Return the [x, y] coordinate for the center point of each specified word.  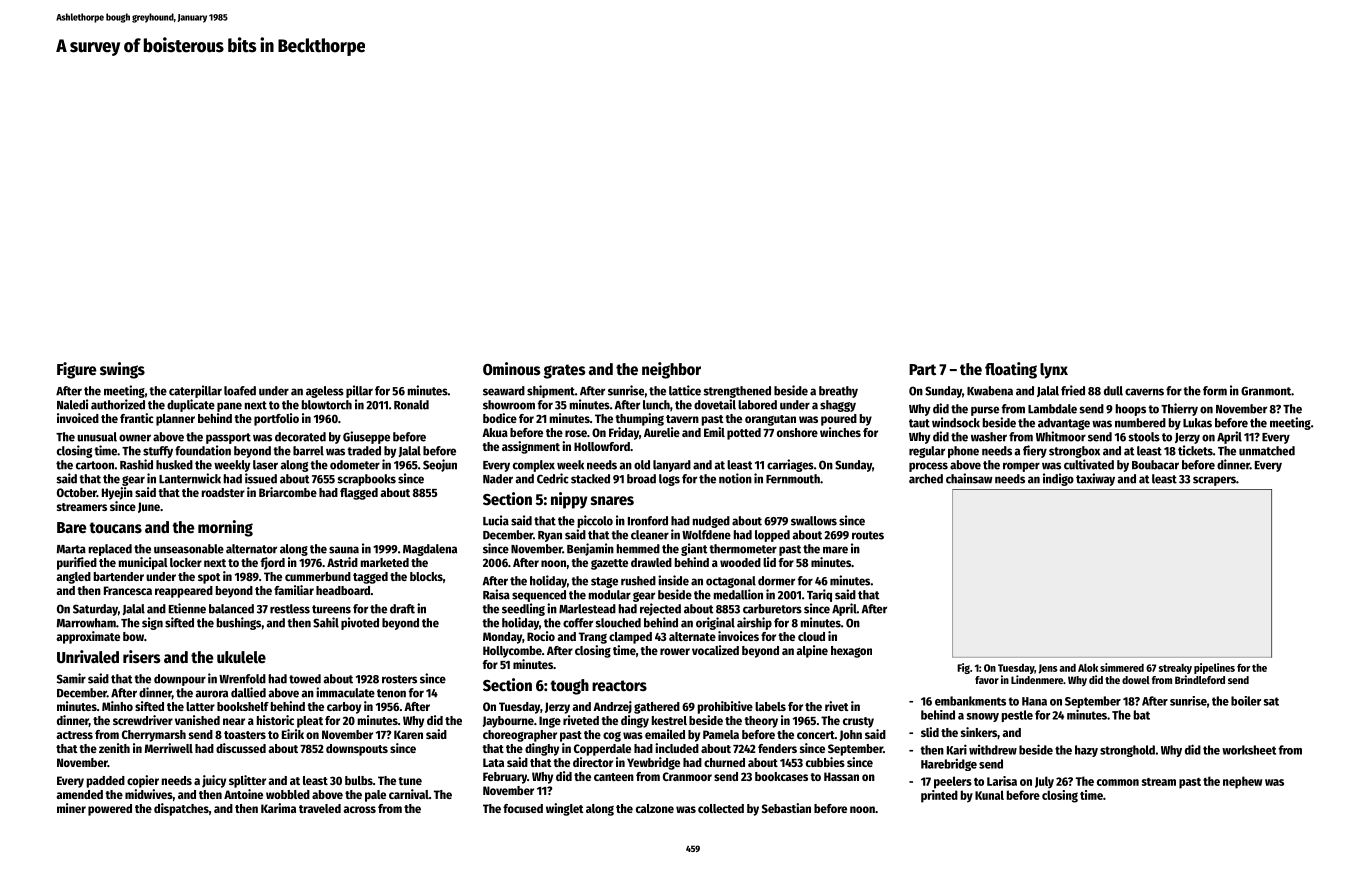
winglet [565, 809]
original [715, 623]
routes [868, 535]
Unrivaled [88, 657]
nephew [1242, 782]
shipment [551, 391]
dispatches [181, 809]
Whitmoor [1061, 436]
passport [228, 438]
